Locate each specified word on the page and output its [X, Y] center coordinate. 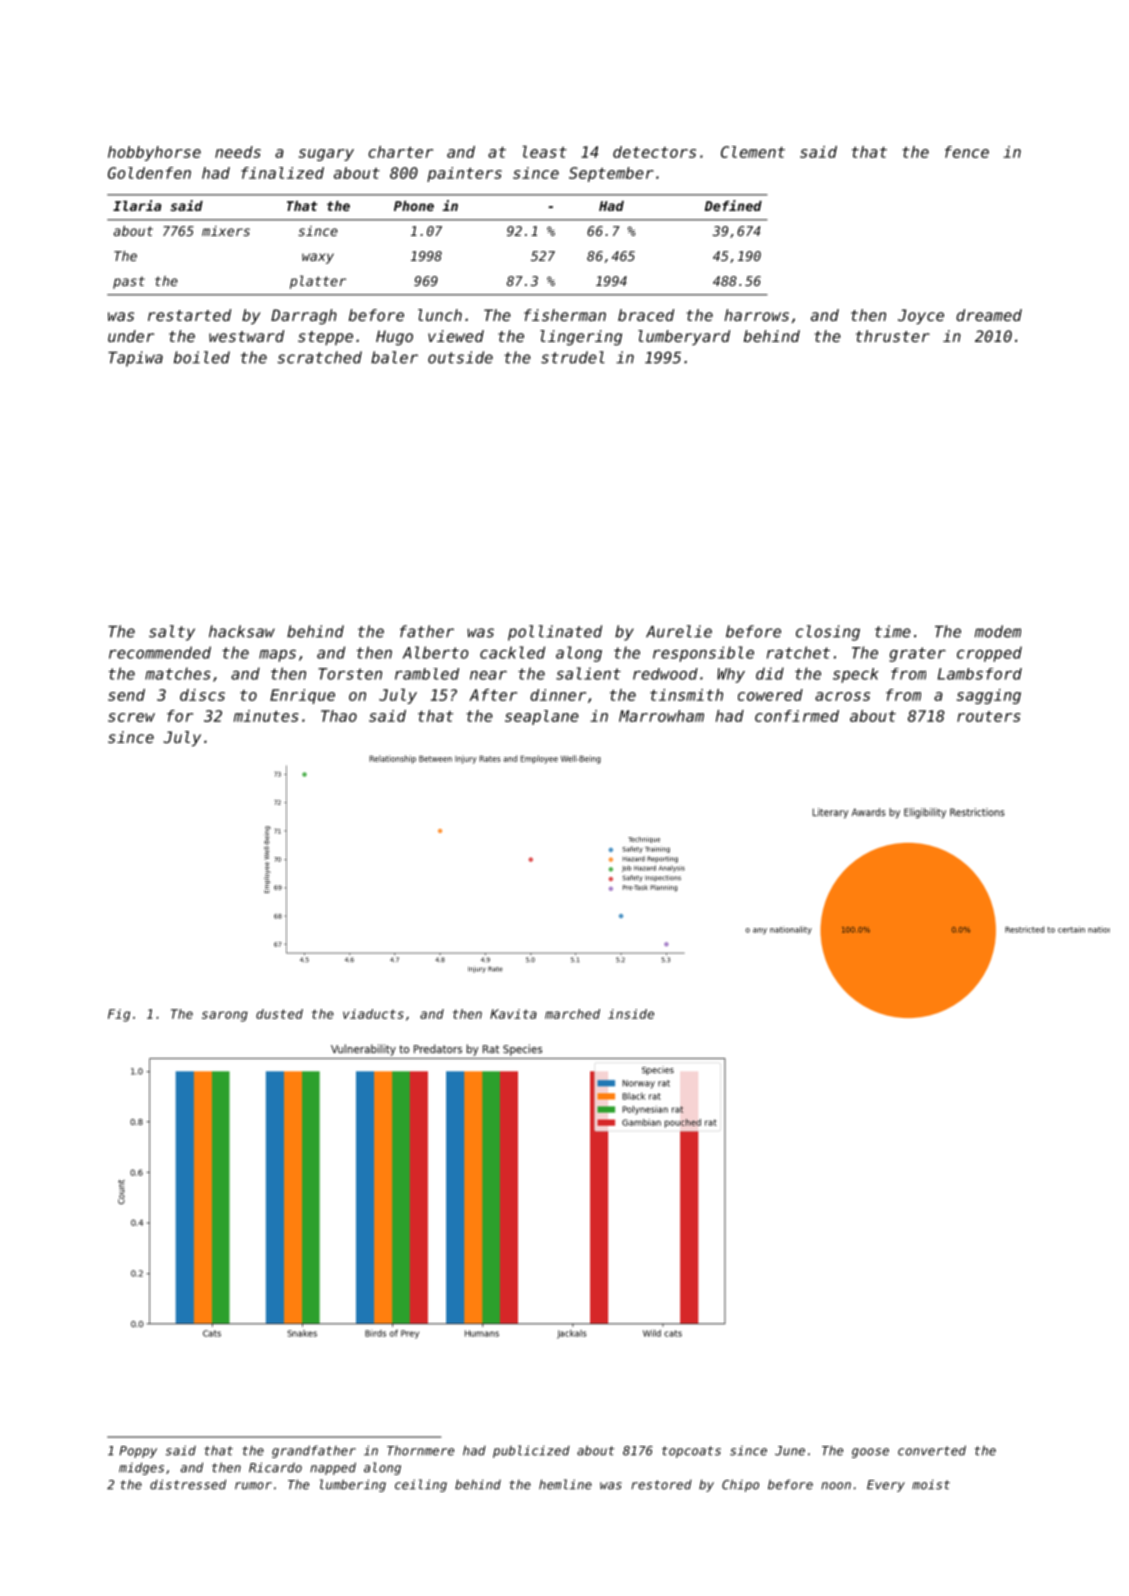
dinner [558, 695]
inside [631, 1014]
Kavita [513, 1014]
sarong [225, 1016]
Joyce [921, 316]
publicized [531, 1451]
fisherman [565, 315]
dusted [279, 1014]
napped [333, 1468]
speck [856, 675]
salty [172, 633]
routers [988, 716]
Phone [414, 206]
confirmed [797, 716]
